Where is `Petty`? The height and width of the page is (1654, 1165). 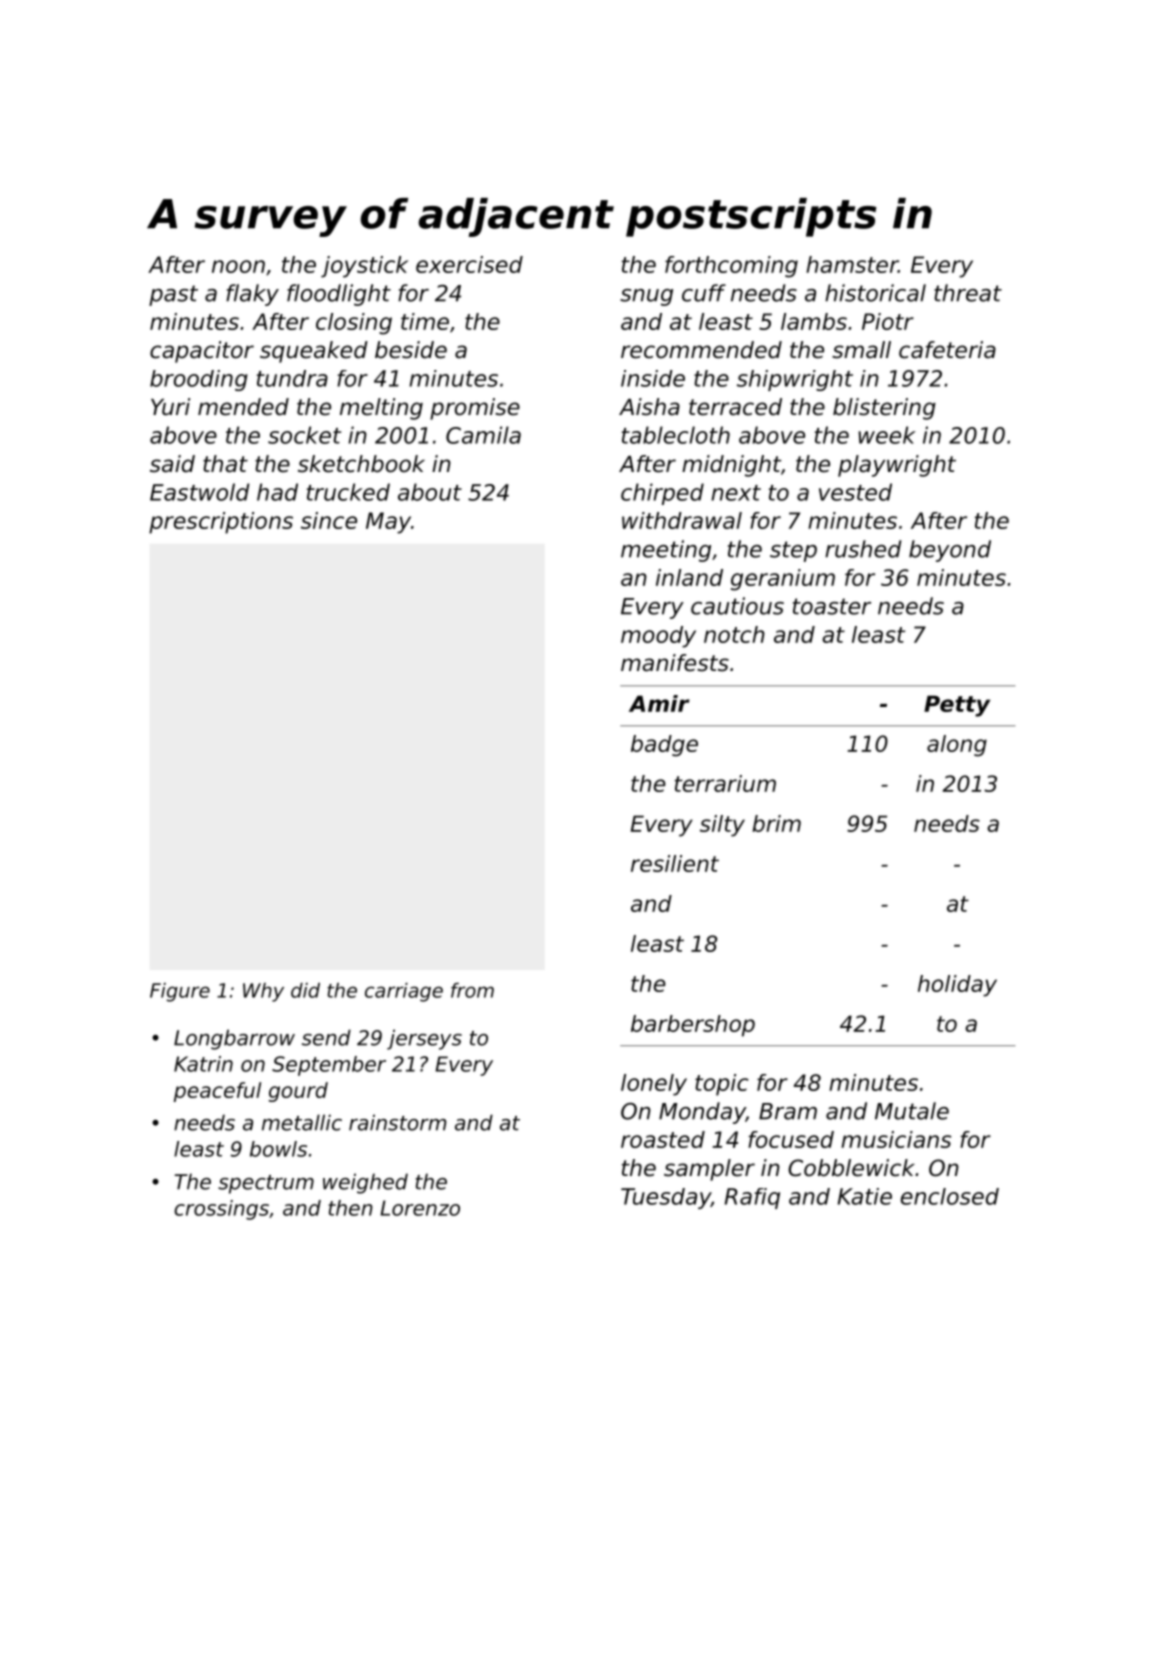
Petty is located at coordinates (957, 706).
